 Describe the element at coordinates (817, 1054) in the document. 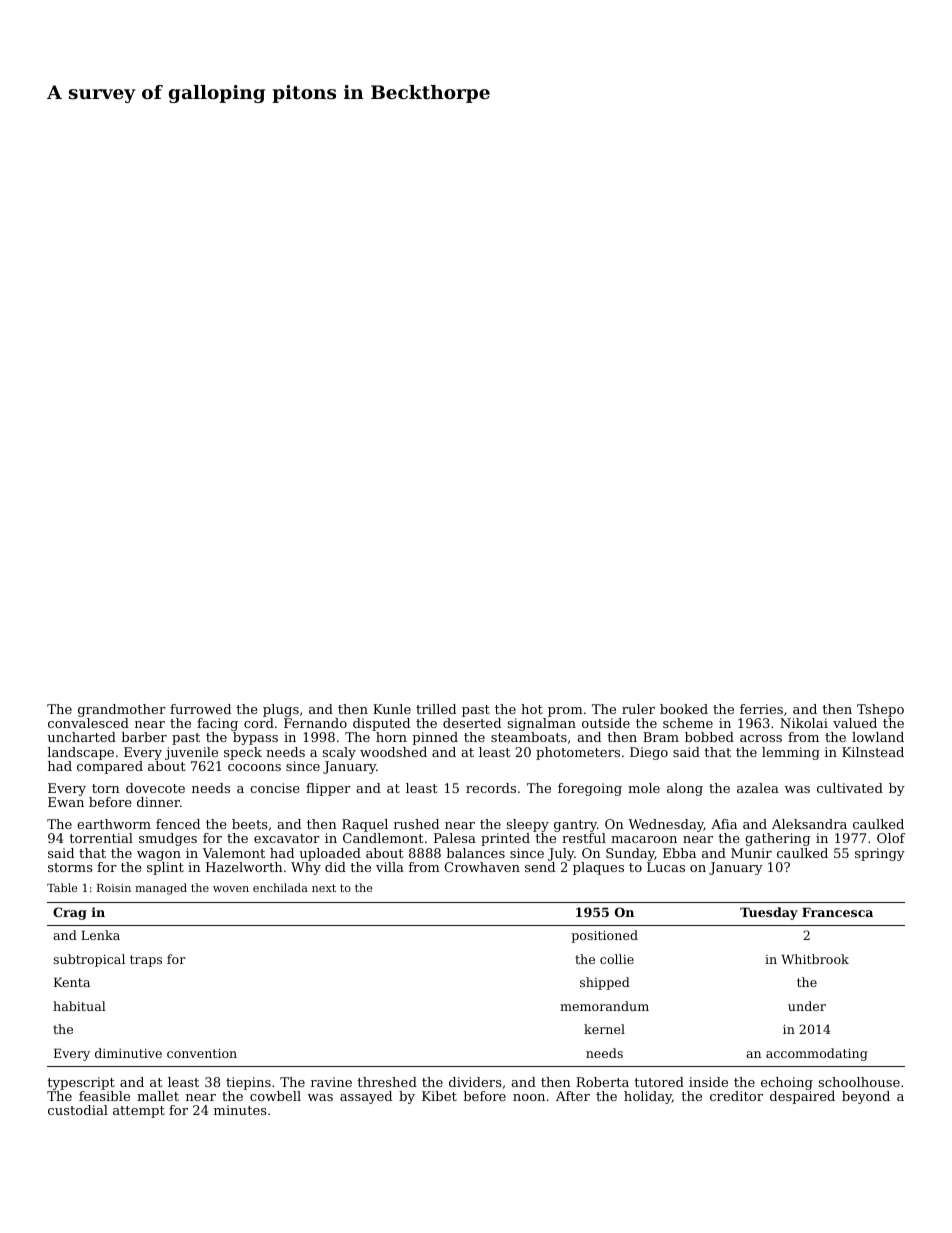

I see `accommodating` at that location.
